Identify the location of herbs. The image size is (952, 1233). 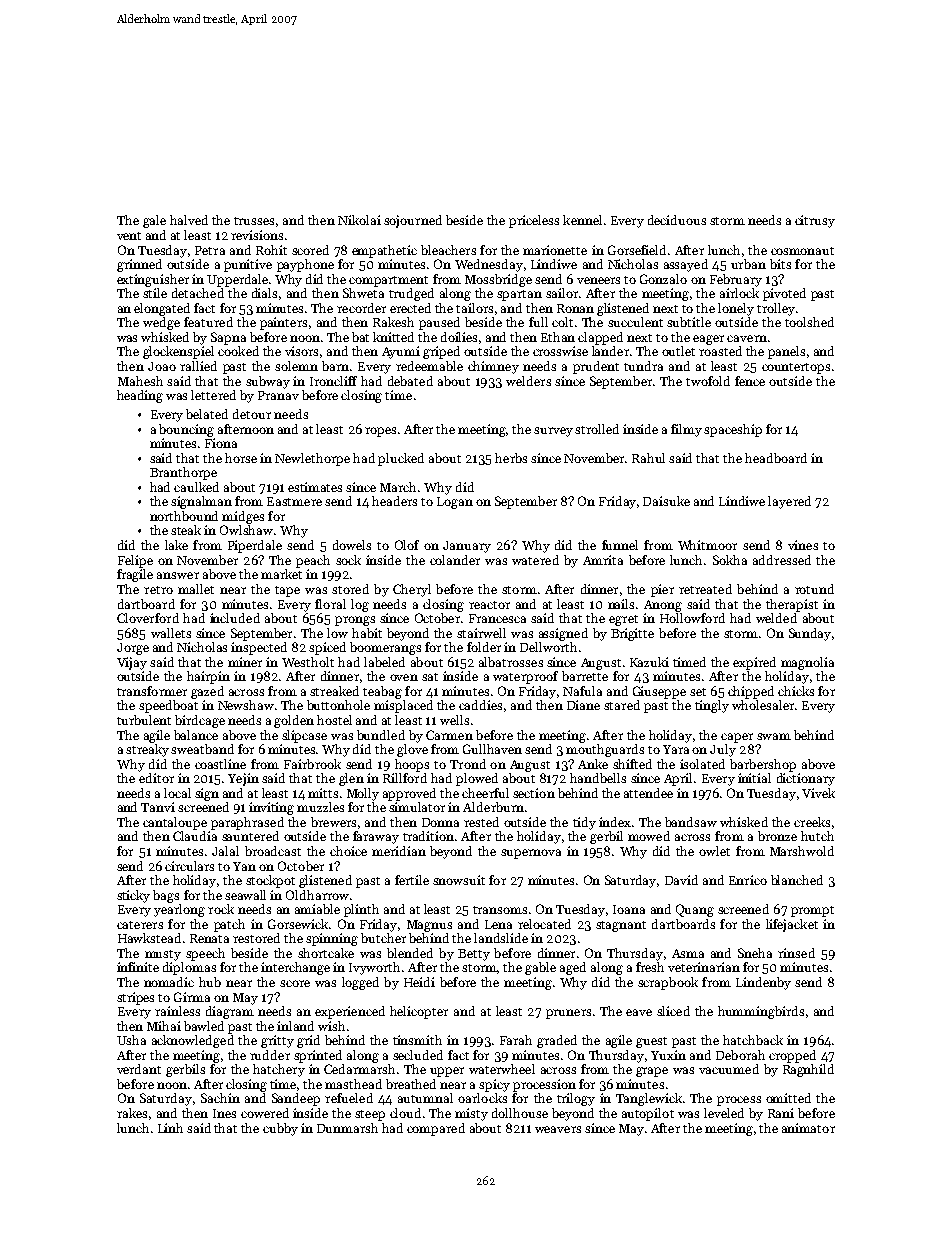
(511, 458).
